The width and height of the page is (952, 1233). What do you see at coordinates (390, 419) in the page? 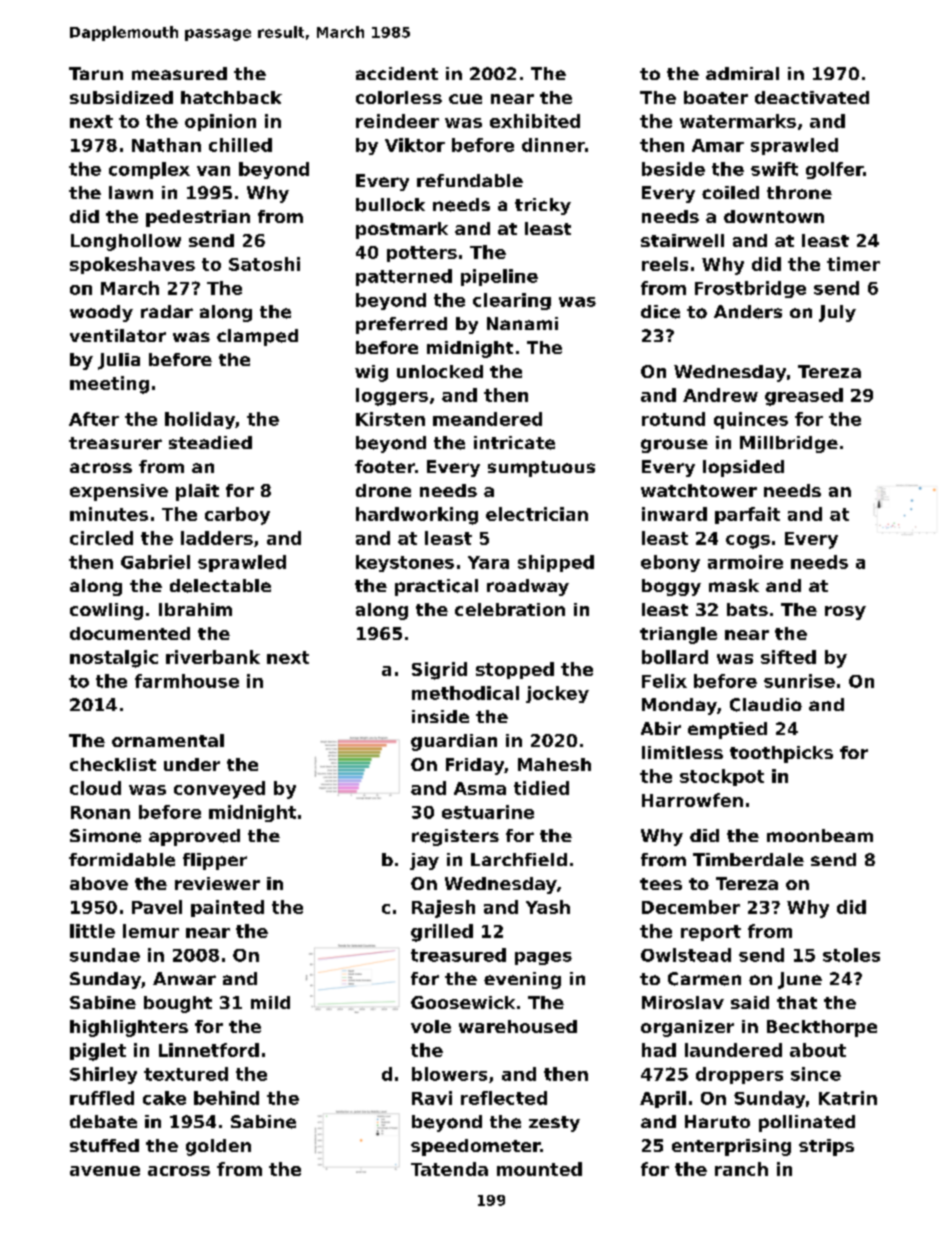
I see `Kirsten` at bounding box center [390, 419].
